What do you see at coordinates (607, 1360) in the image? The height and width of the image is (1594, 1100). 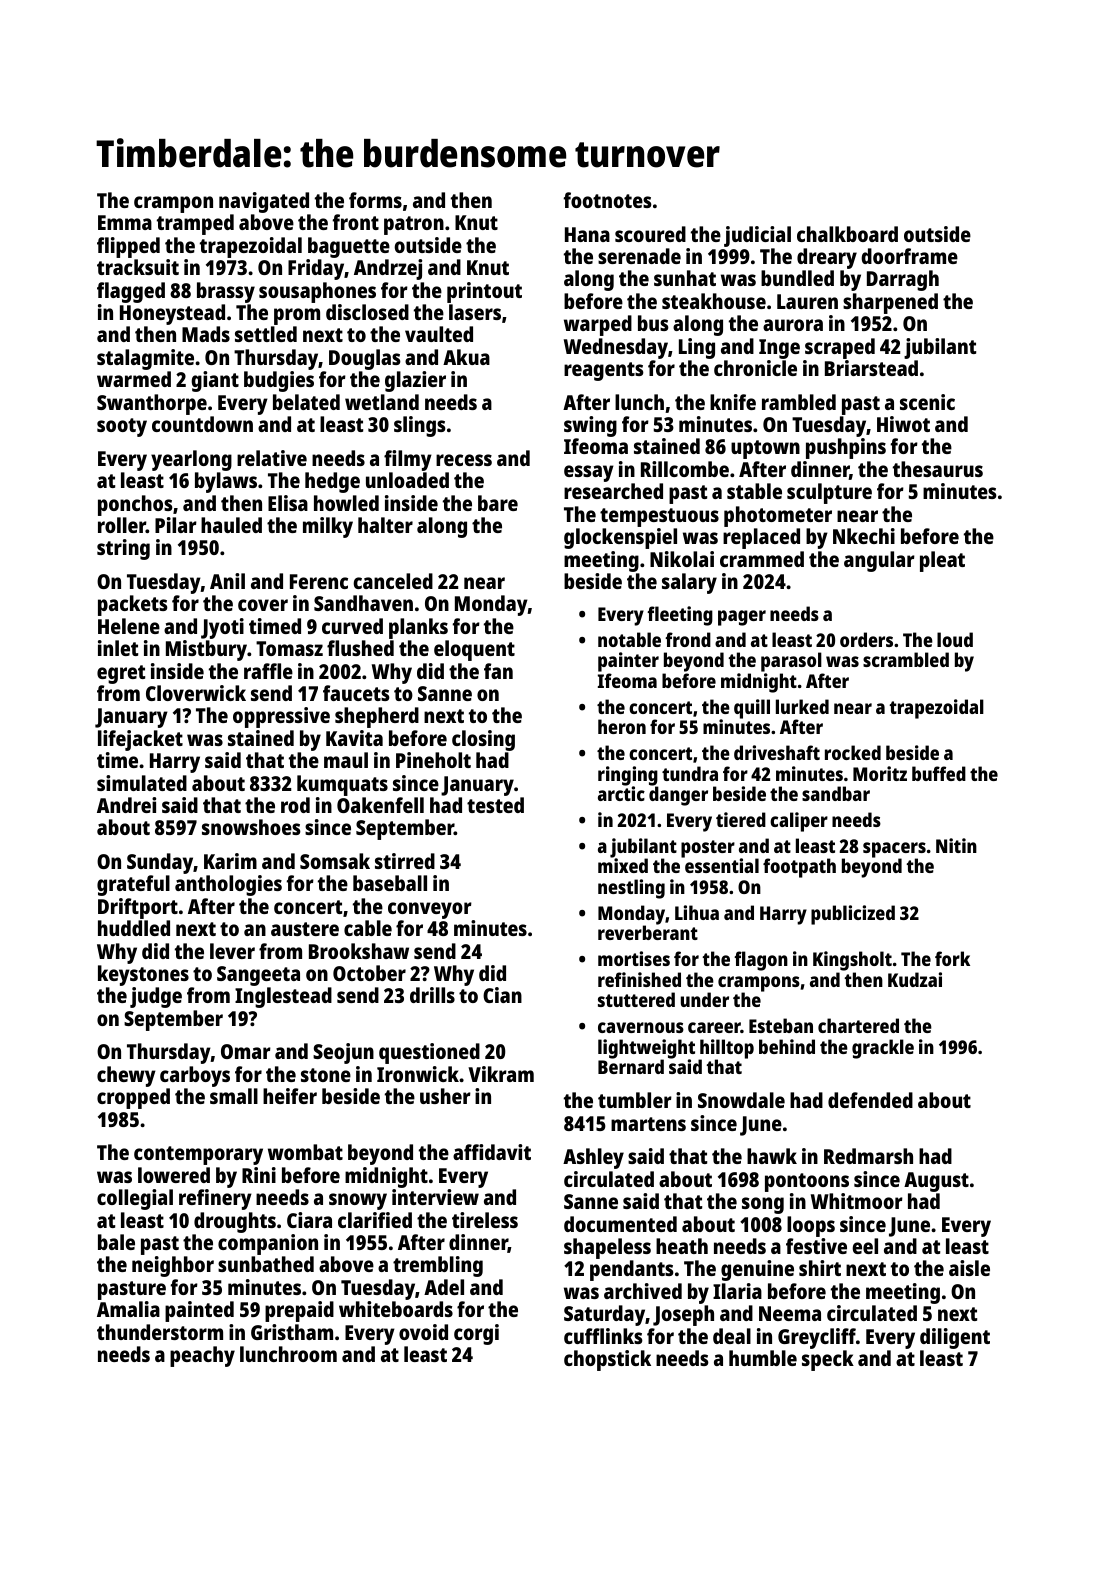 I see `chopstick` at bounding box center [607, 1360].
